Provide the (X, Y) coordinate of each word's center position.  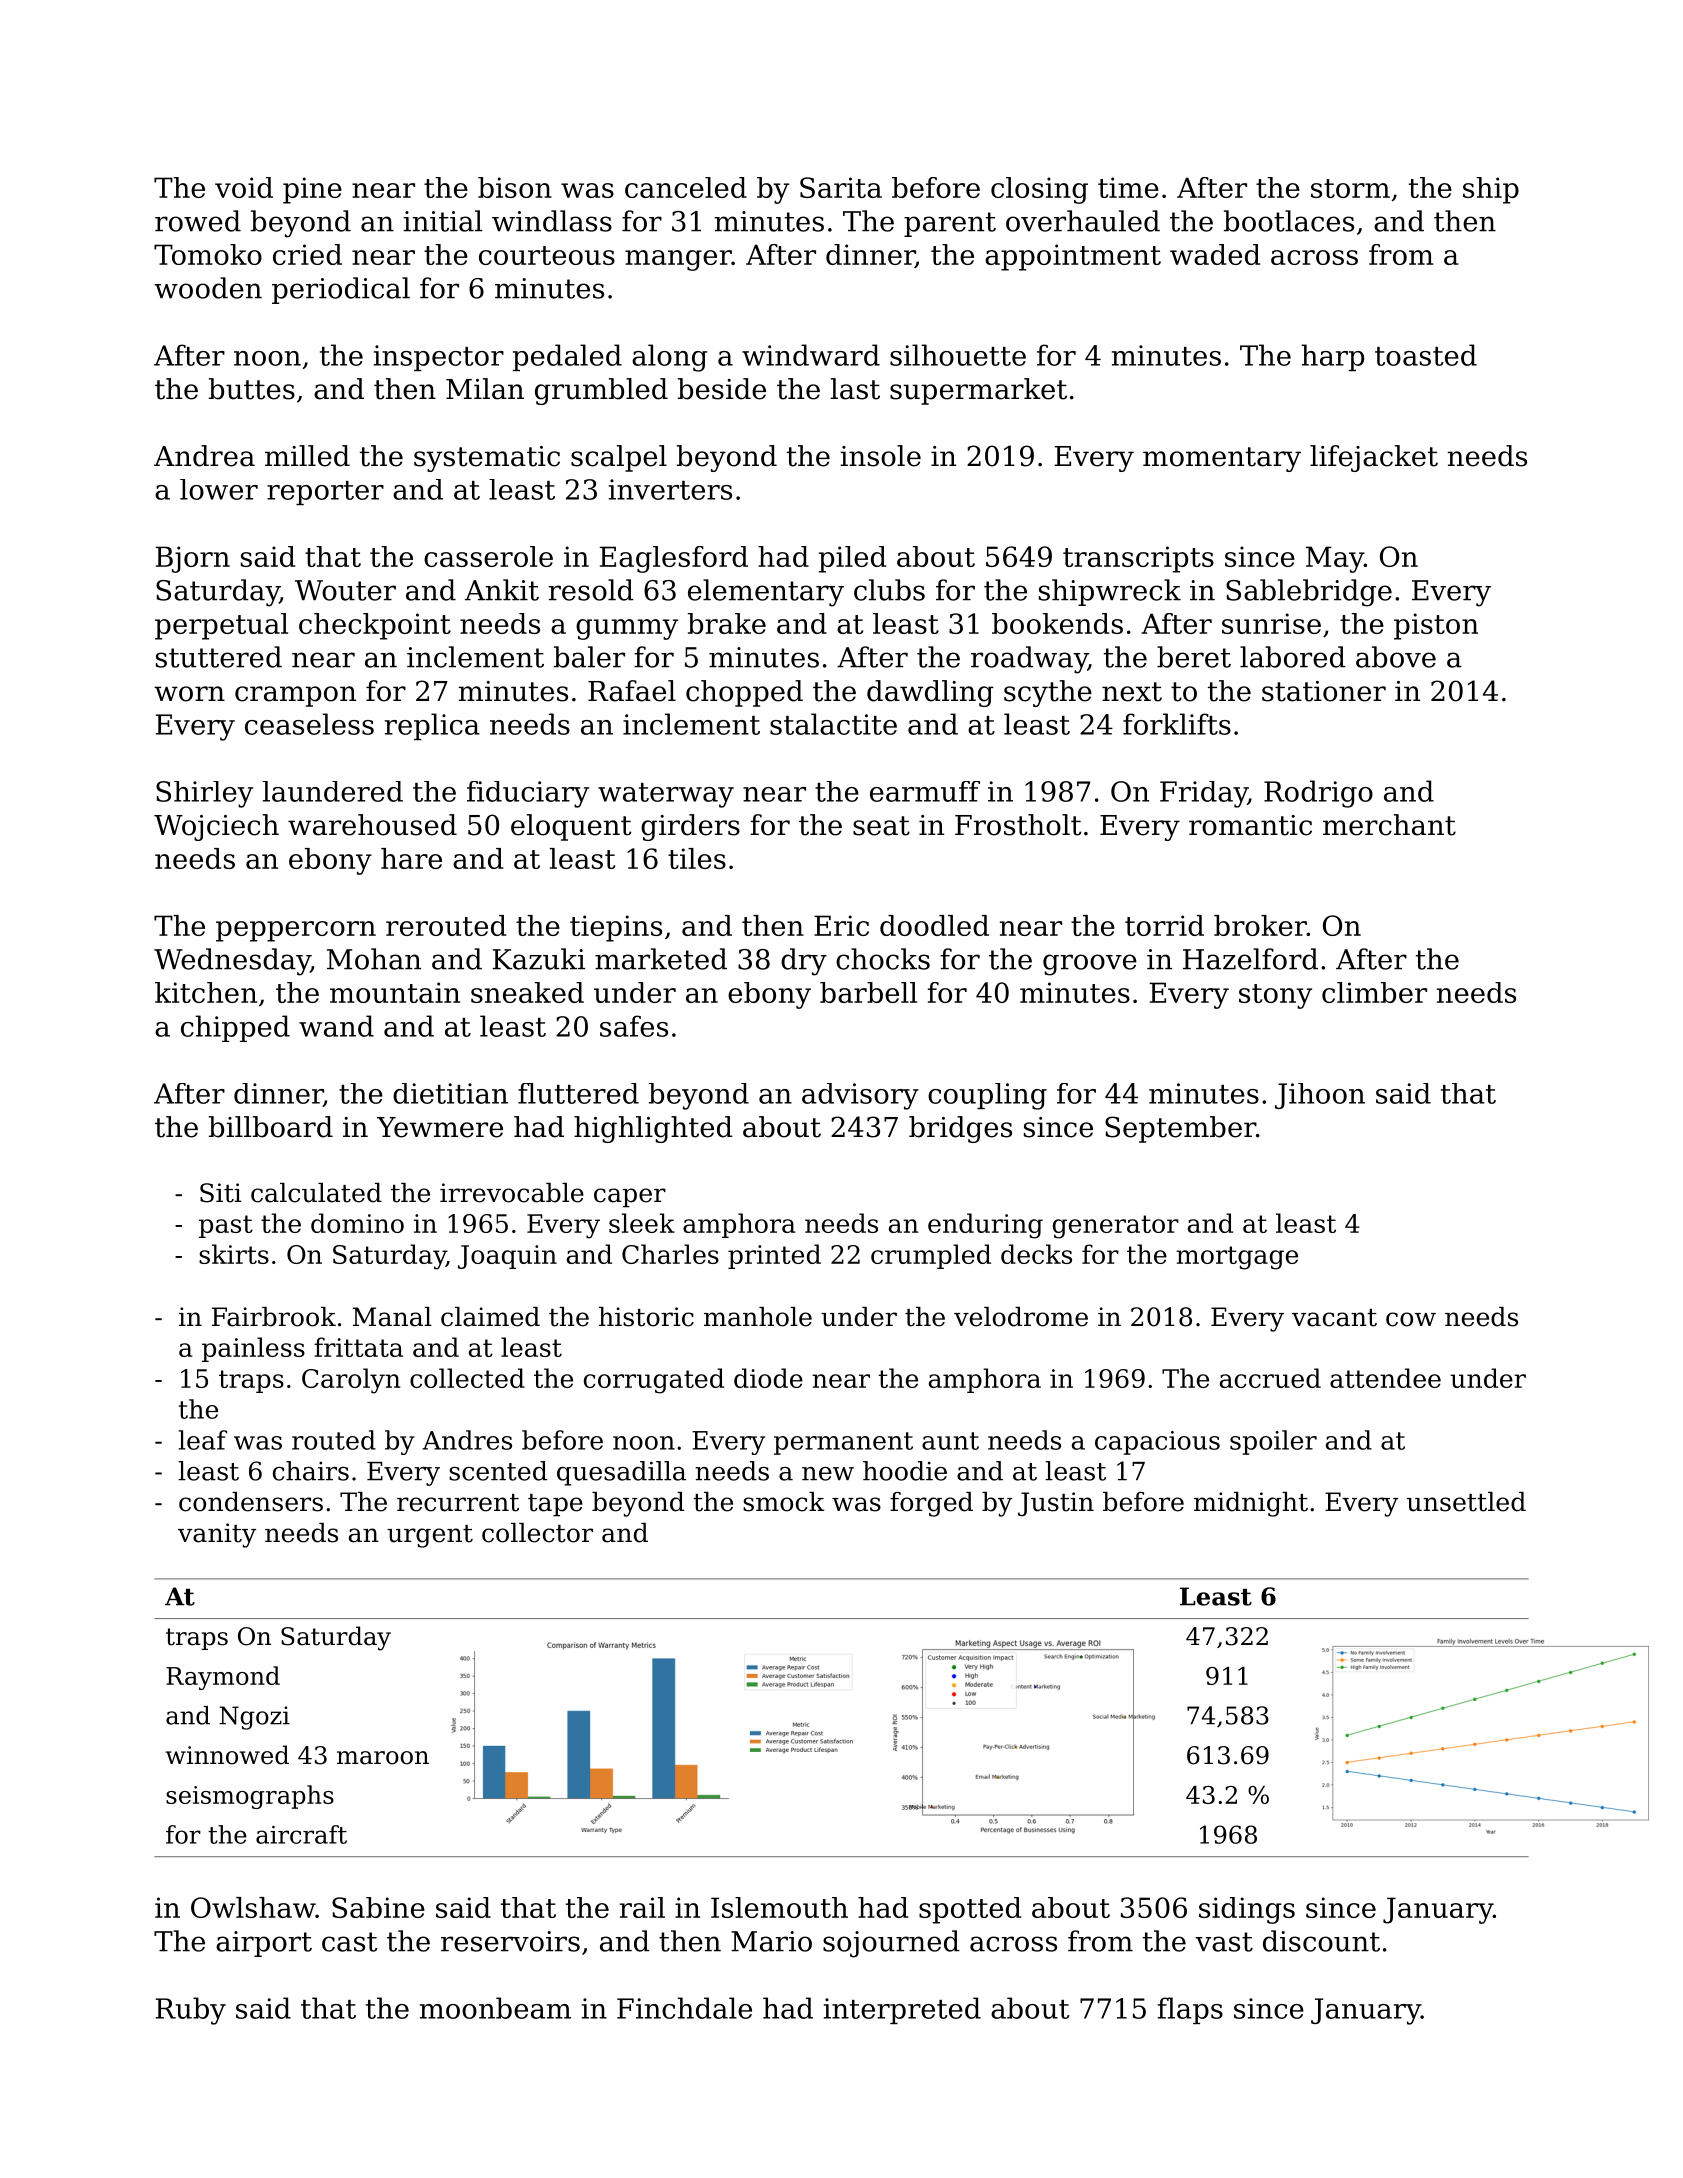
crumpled (931, 1256)
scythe (1048, 693)
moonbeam (495, 2008)
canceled (686, 187)
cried (307, 254)
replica (432, 726)
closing (1039, 190)
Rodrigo (1318, 794)
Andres (467, 1440)
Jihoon (1320, 1096)
